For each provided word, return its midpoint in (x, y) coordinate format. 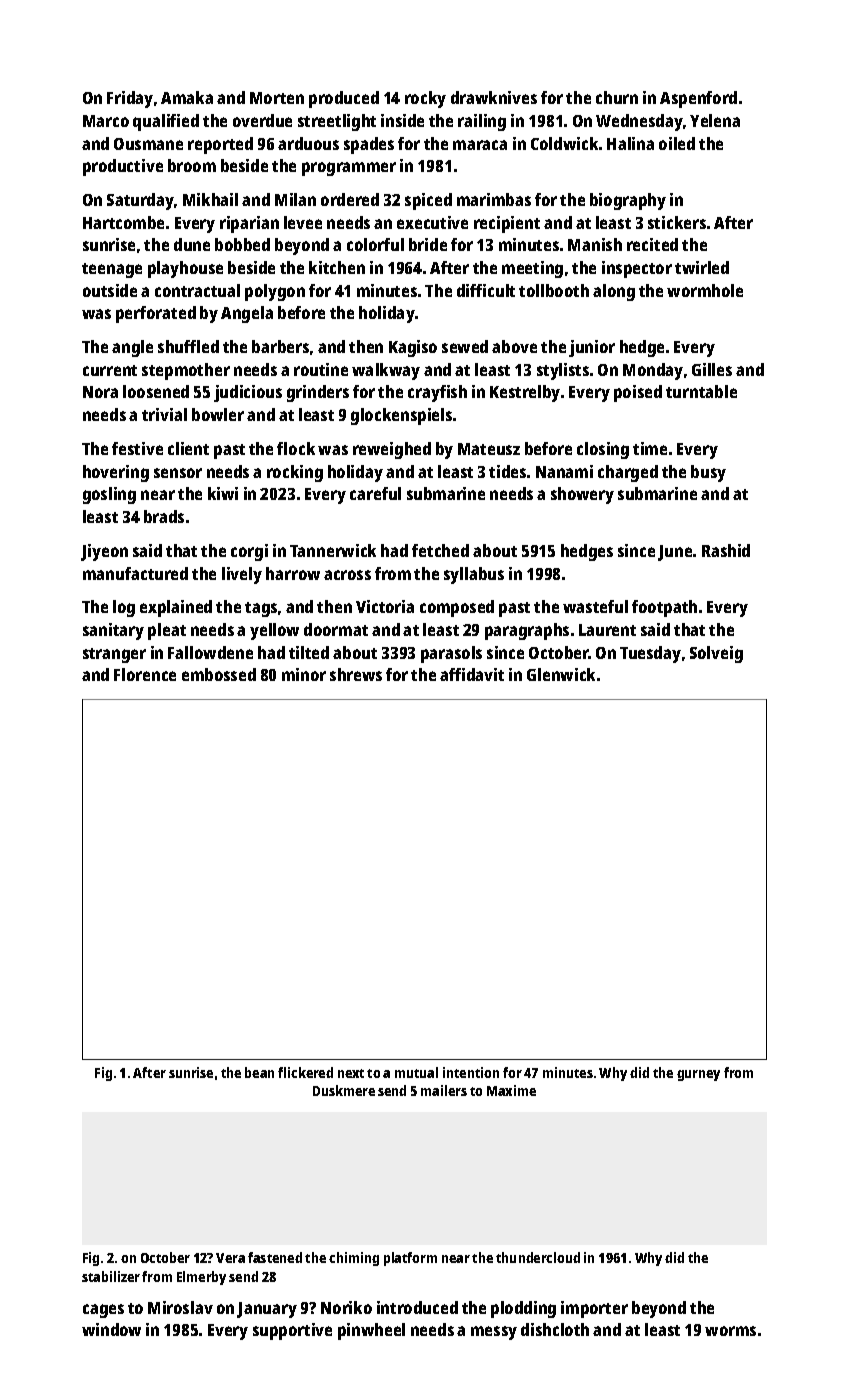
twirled (702, 267)
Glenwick (561, 674)
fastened (275, 1257)
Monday (653, 371)
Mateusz (489, 449)
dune (192, 244)
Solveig (716, 654)
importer (594, 1309)
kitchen (337, 267)
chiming (354, 1259)
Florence (145, 674)
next (351, 1073)
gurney (698, 1075)
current (110, 370)
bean (259, 1072)
